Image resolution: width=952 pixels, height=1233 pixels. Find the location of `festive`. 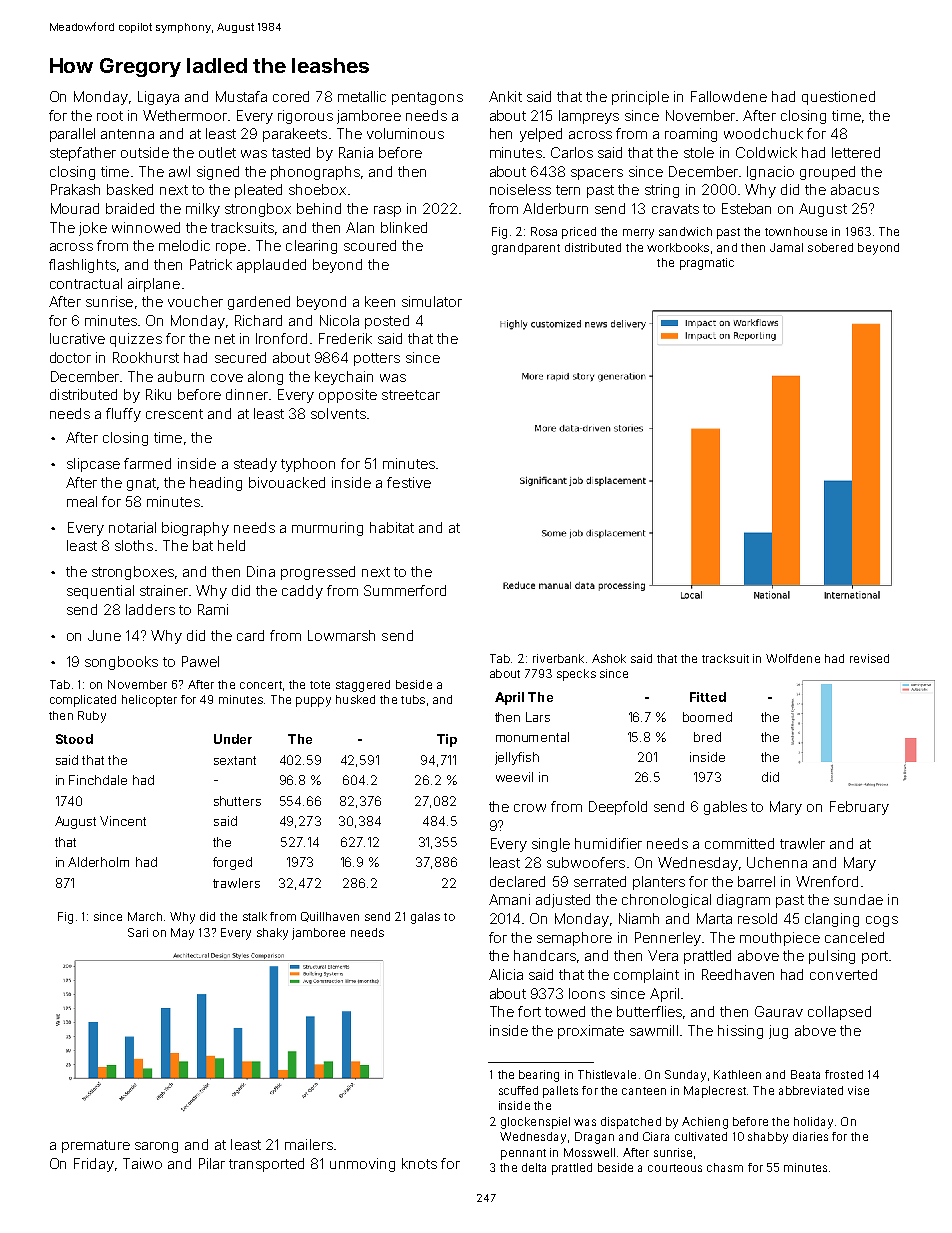

festive is located at coordinates (409, 482).
